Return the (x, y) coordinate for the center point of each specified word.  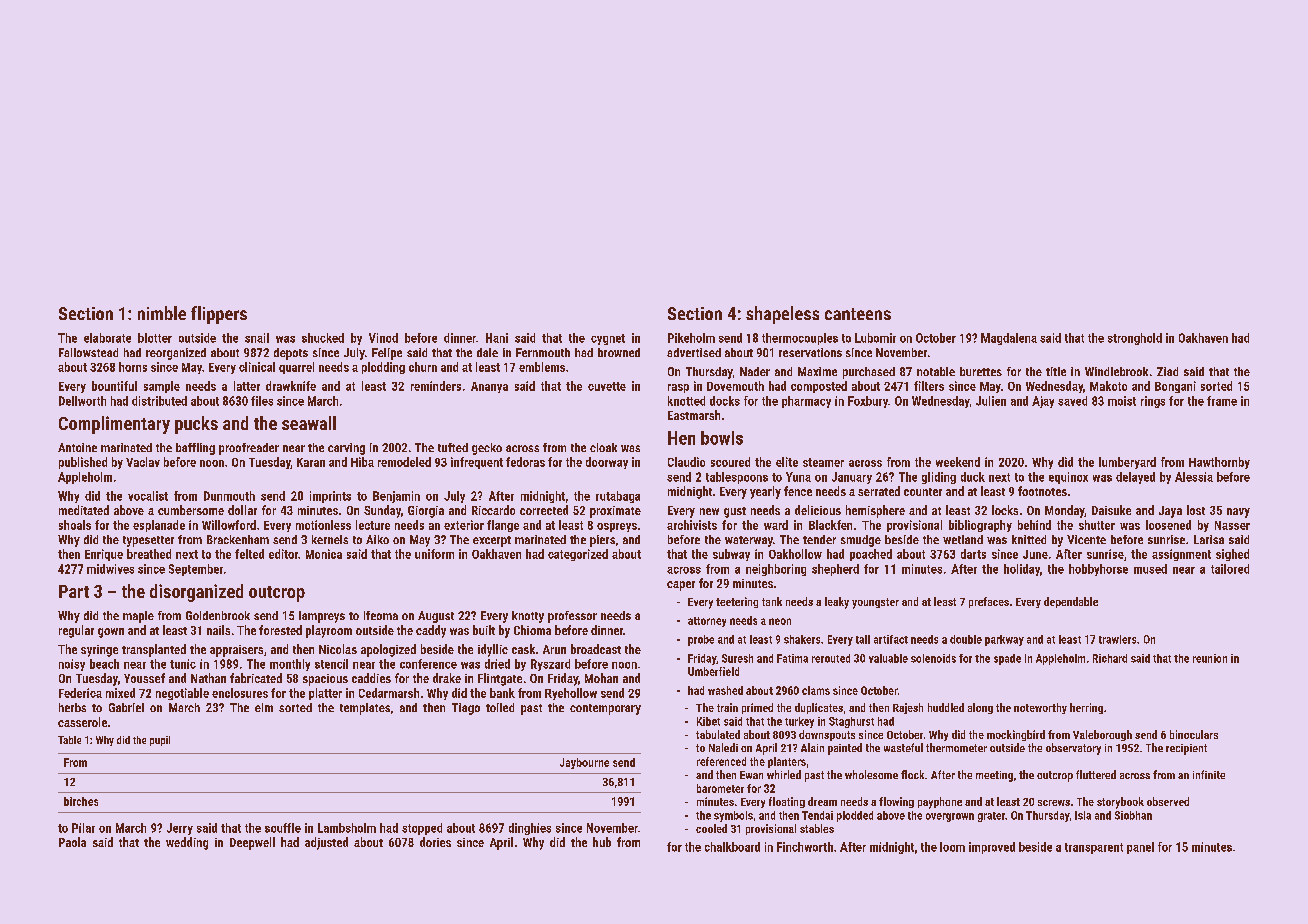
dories (435, 842)
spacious (325, 680)
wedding (187, 843)
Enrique (104, 555)
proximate (615, 512)
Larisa (1209, 539)
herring (1086, 708)
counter (923, 492)
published (83, 463)
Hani (497, 338)
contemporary (605, 709)
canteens (858, 314)
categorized (578, 555)
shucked (323, 338)
